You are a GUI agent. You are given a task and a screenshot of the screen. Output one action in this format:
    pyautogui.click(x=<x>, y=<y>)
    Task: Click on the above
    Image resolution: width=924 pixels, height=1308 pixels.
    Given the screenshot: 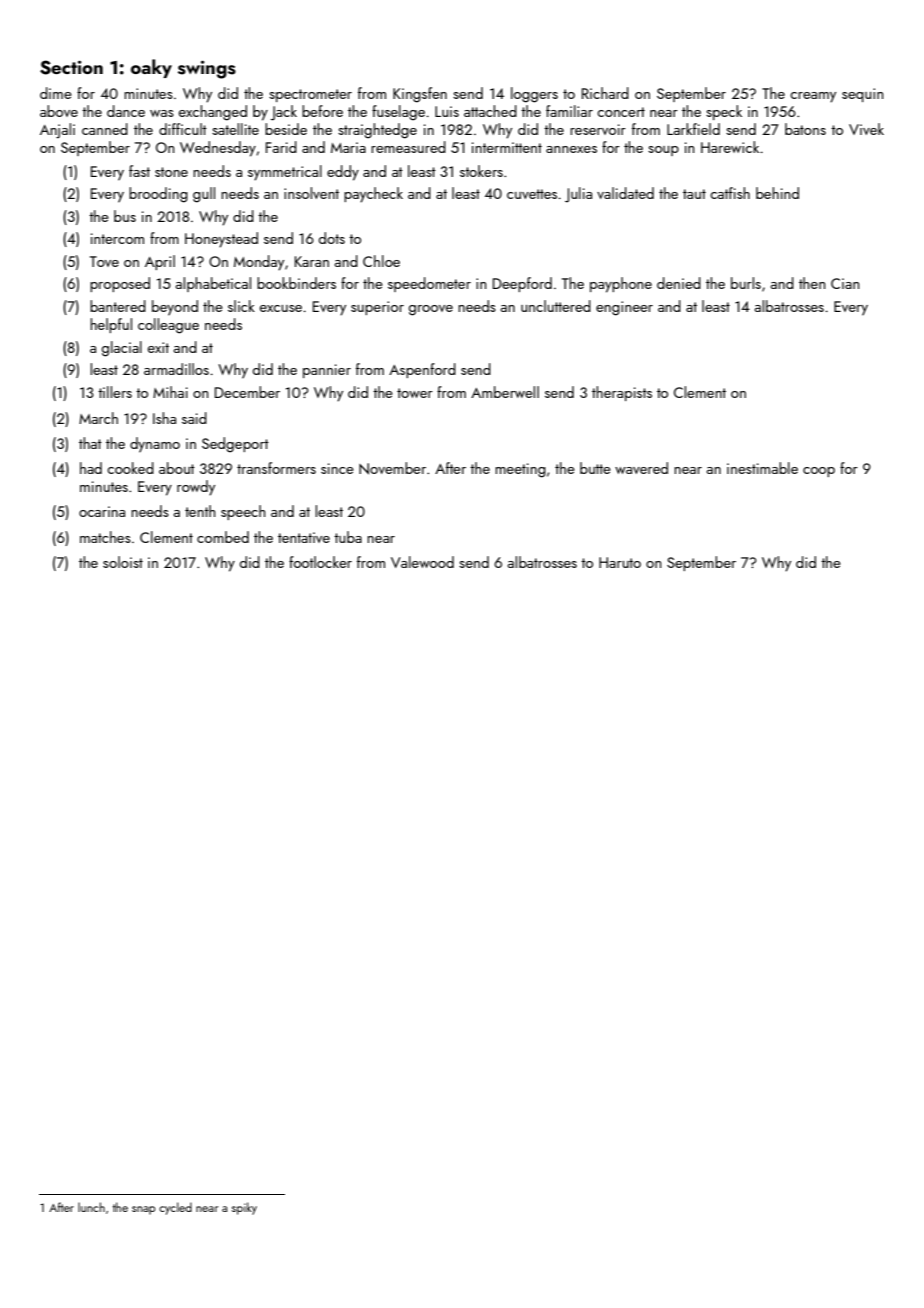 What is the action you would take?
    pyautogui.click(x=59, y=111)
